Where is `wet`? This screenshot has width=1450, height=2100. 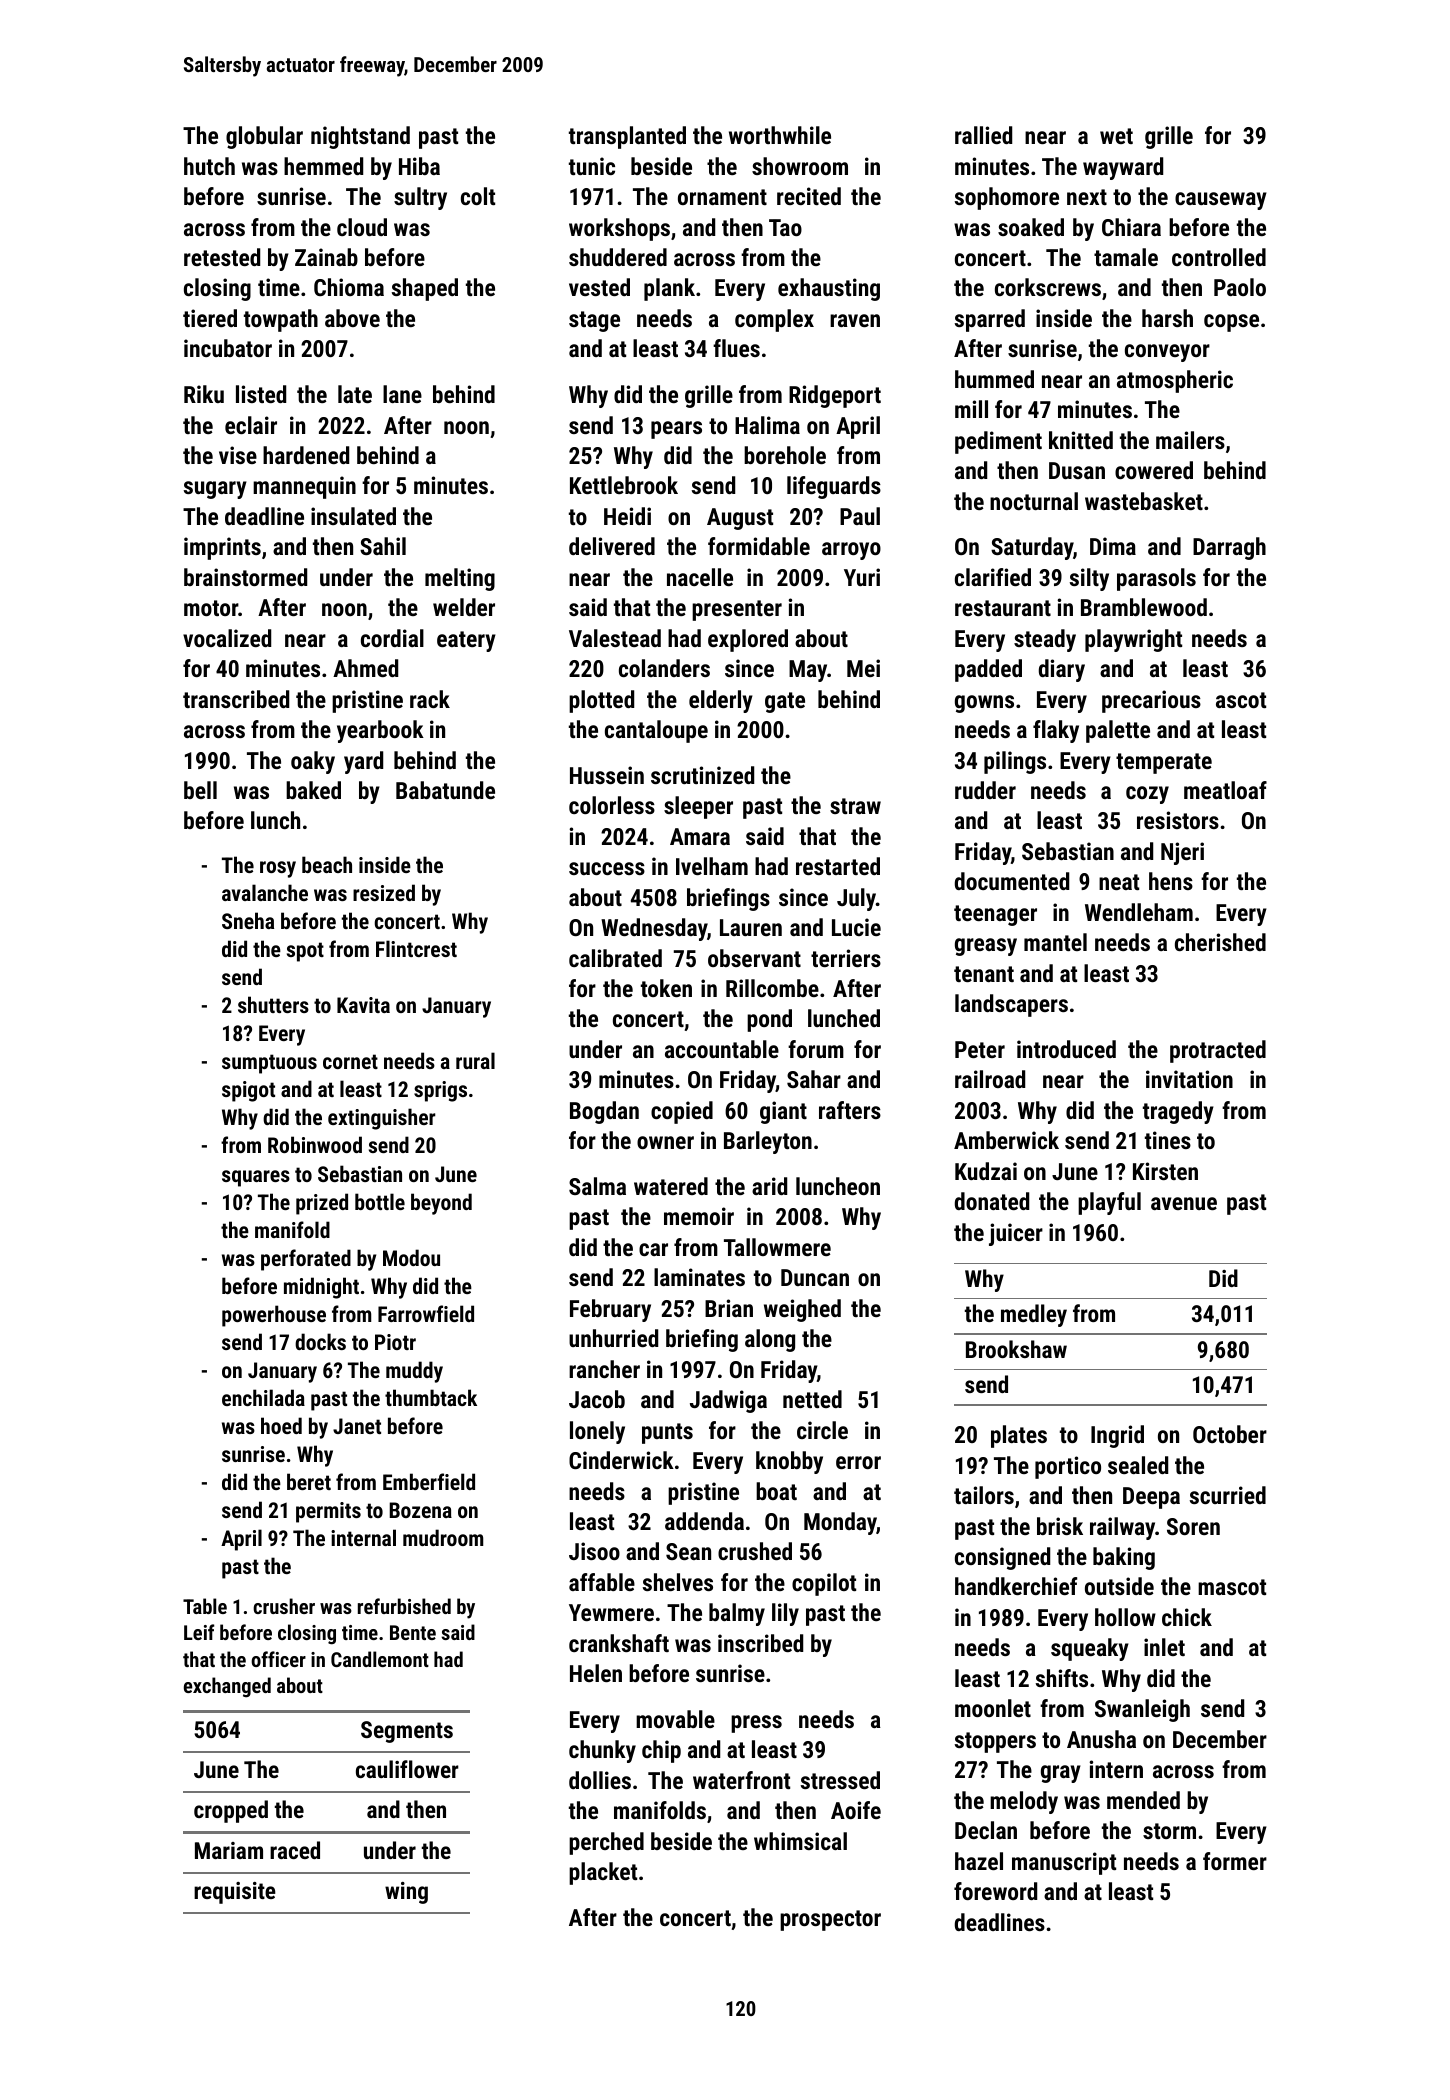
wet is located at coordinates (1116, 136).
